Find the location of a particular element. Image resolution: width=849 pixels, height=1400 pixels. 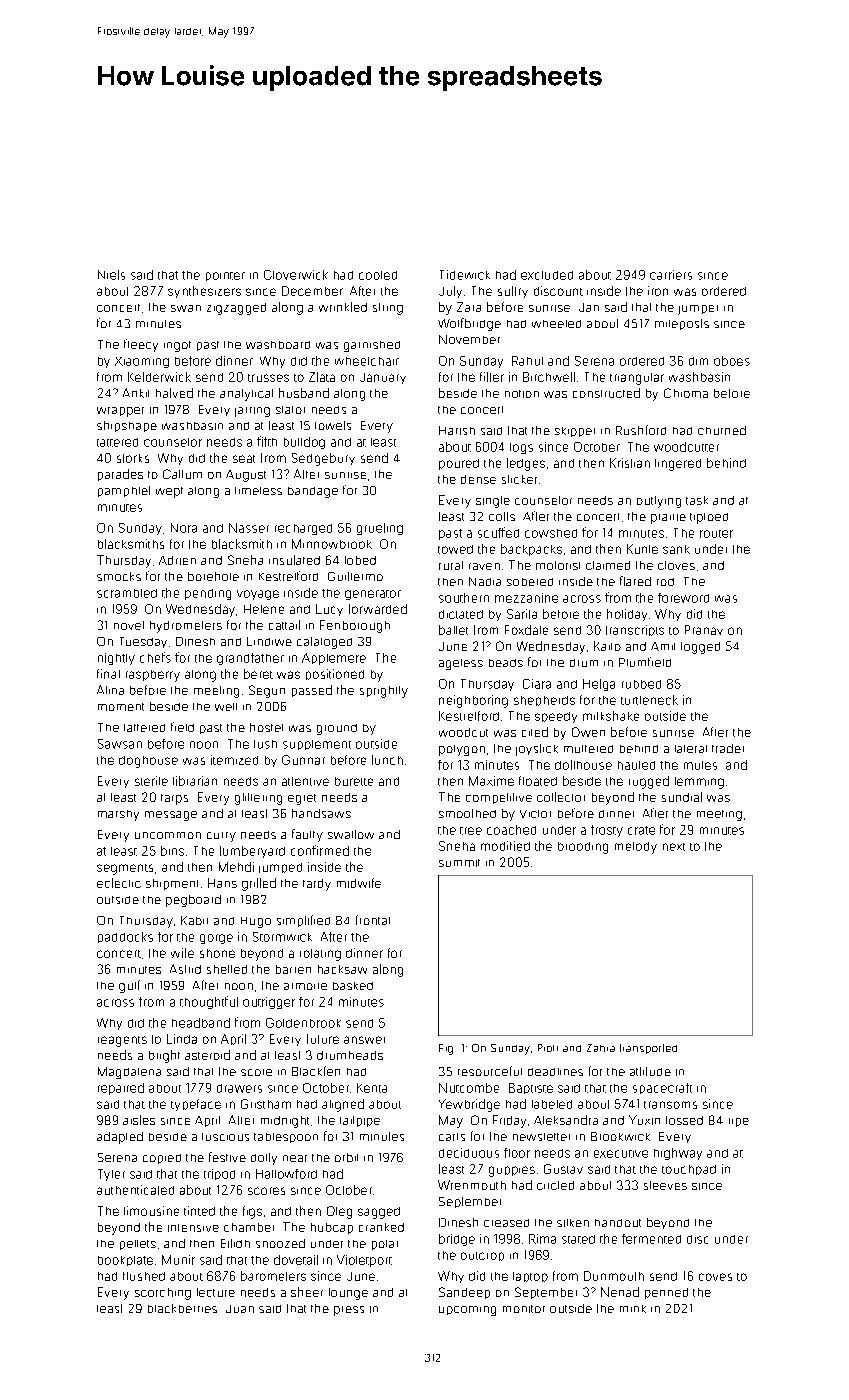

polygon is located at coordinates (462, 750).
